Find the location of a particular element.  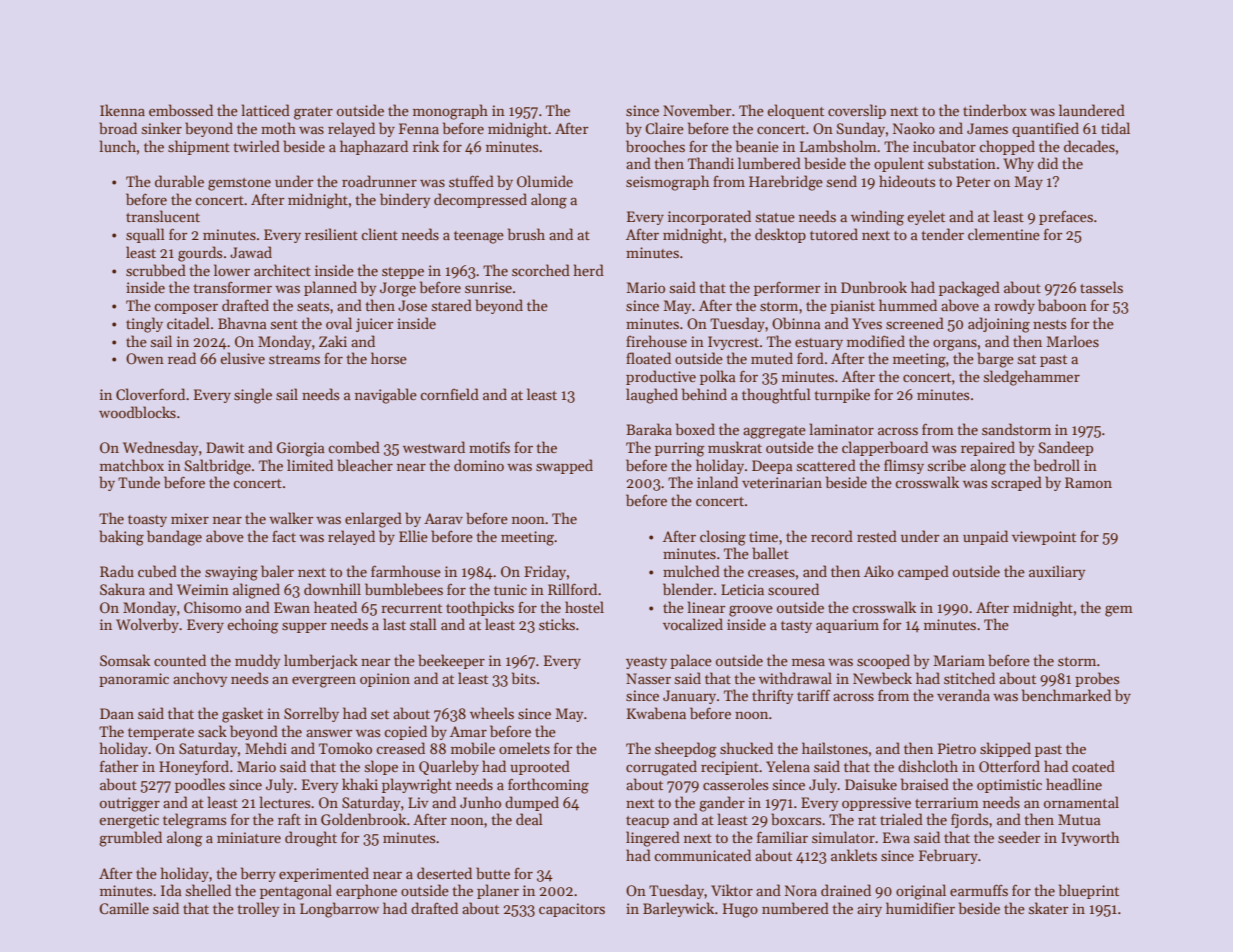

lunch is located at coordinates (118, 146).
